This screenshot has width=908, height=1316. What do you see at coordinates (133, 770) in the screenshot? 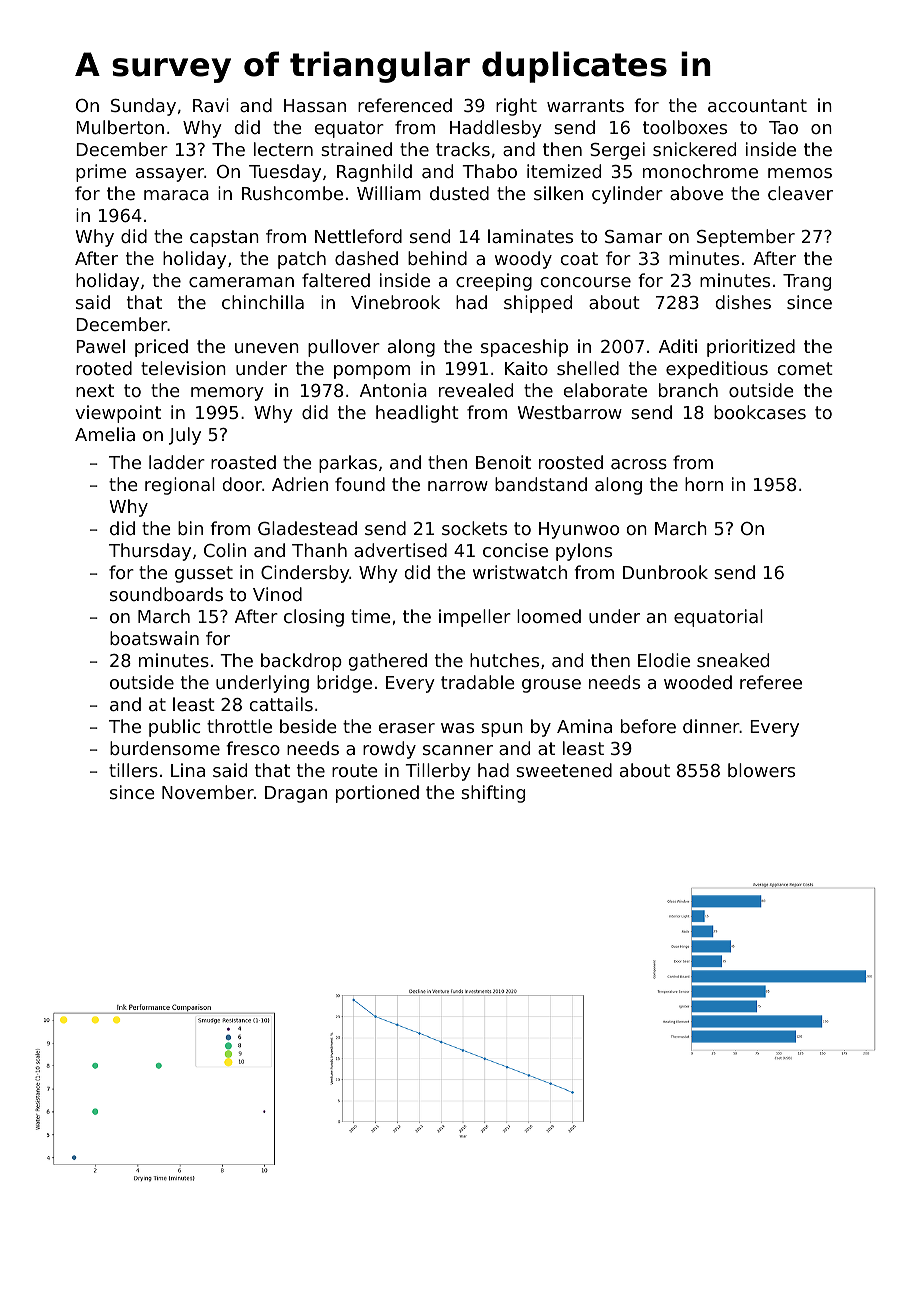
I see `tillers` at bounding box center [133, 770].
